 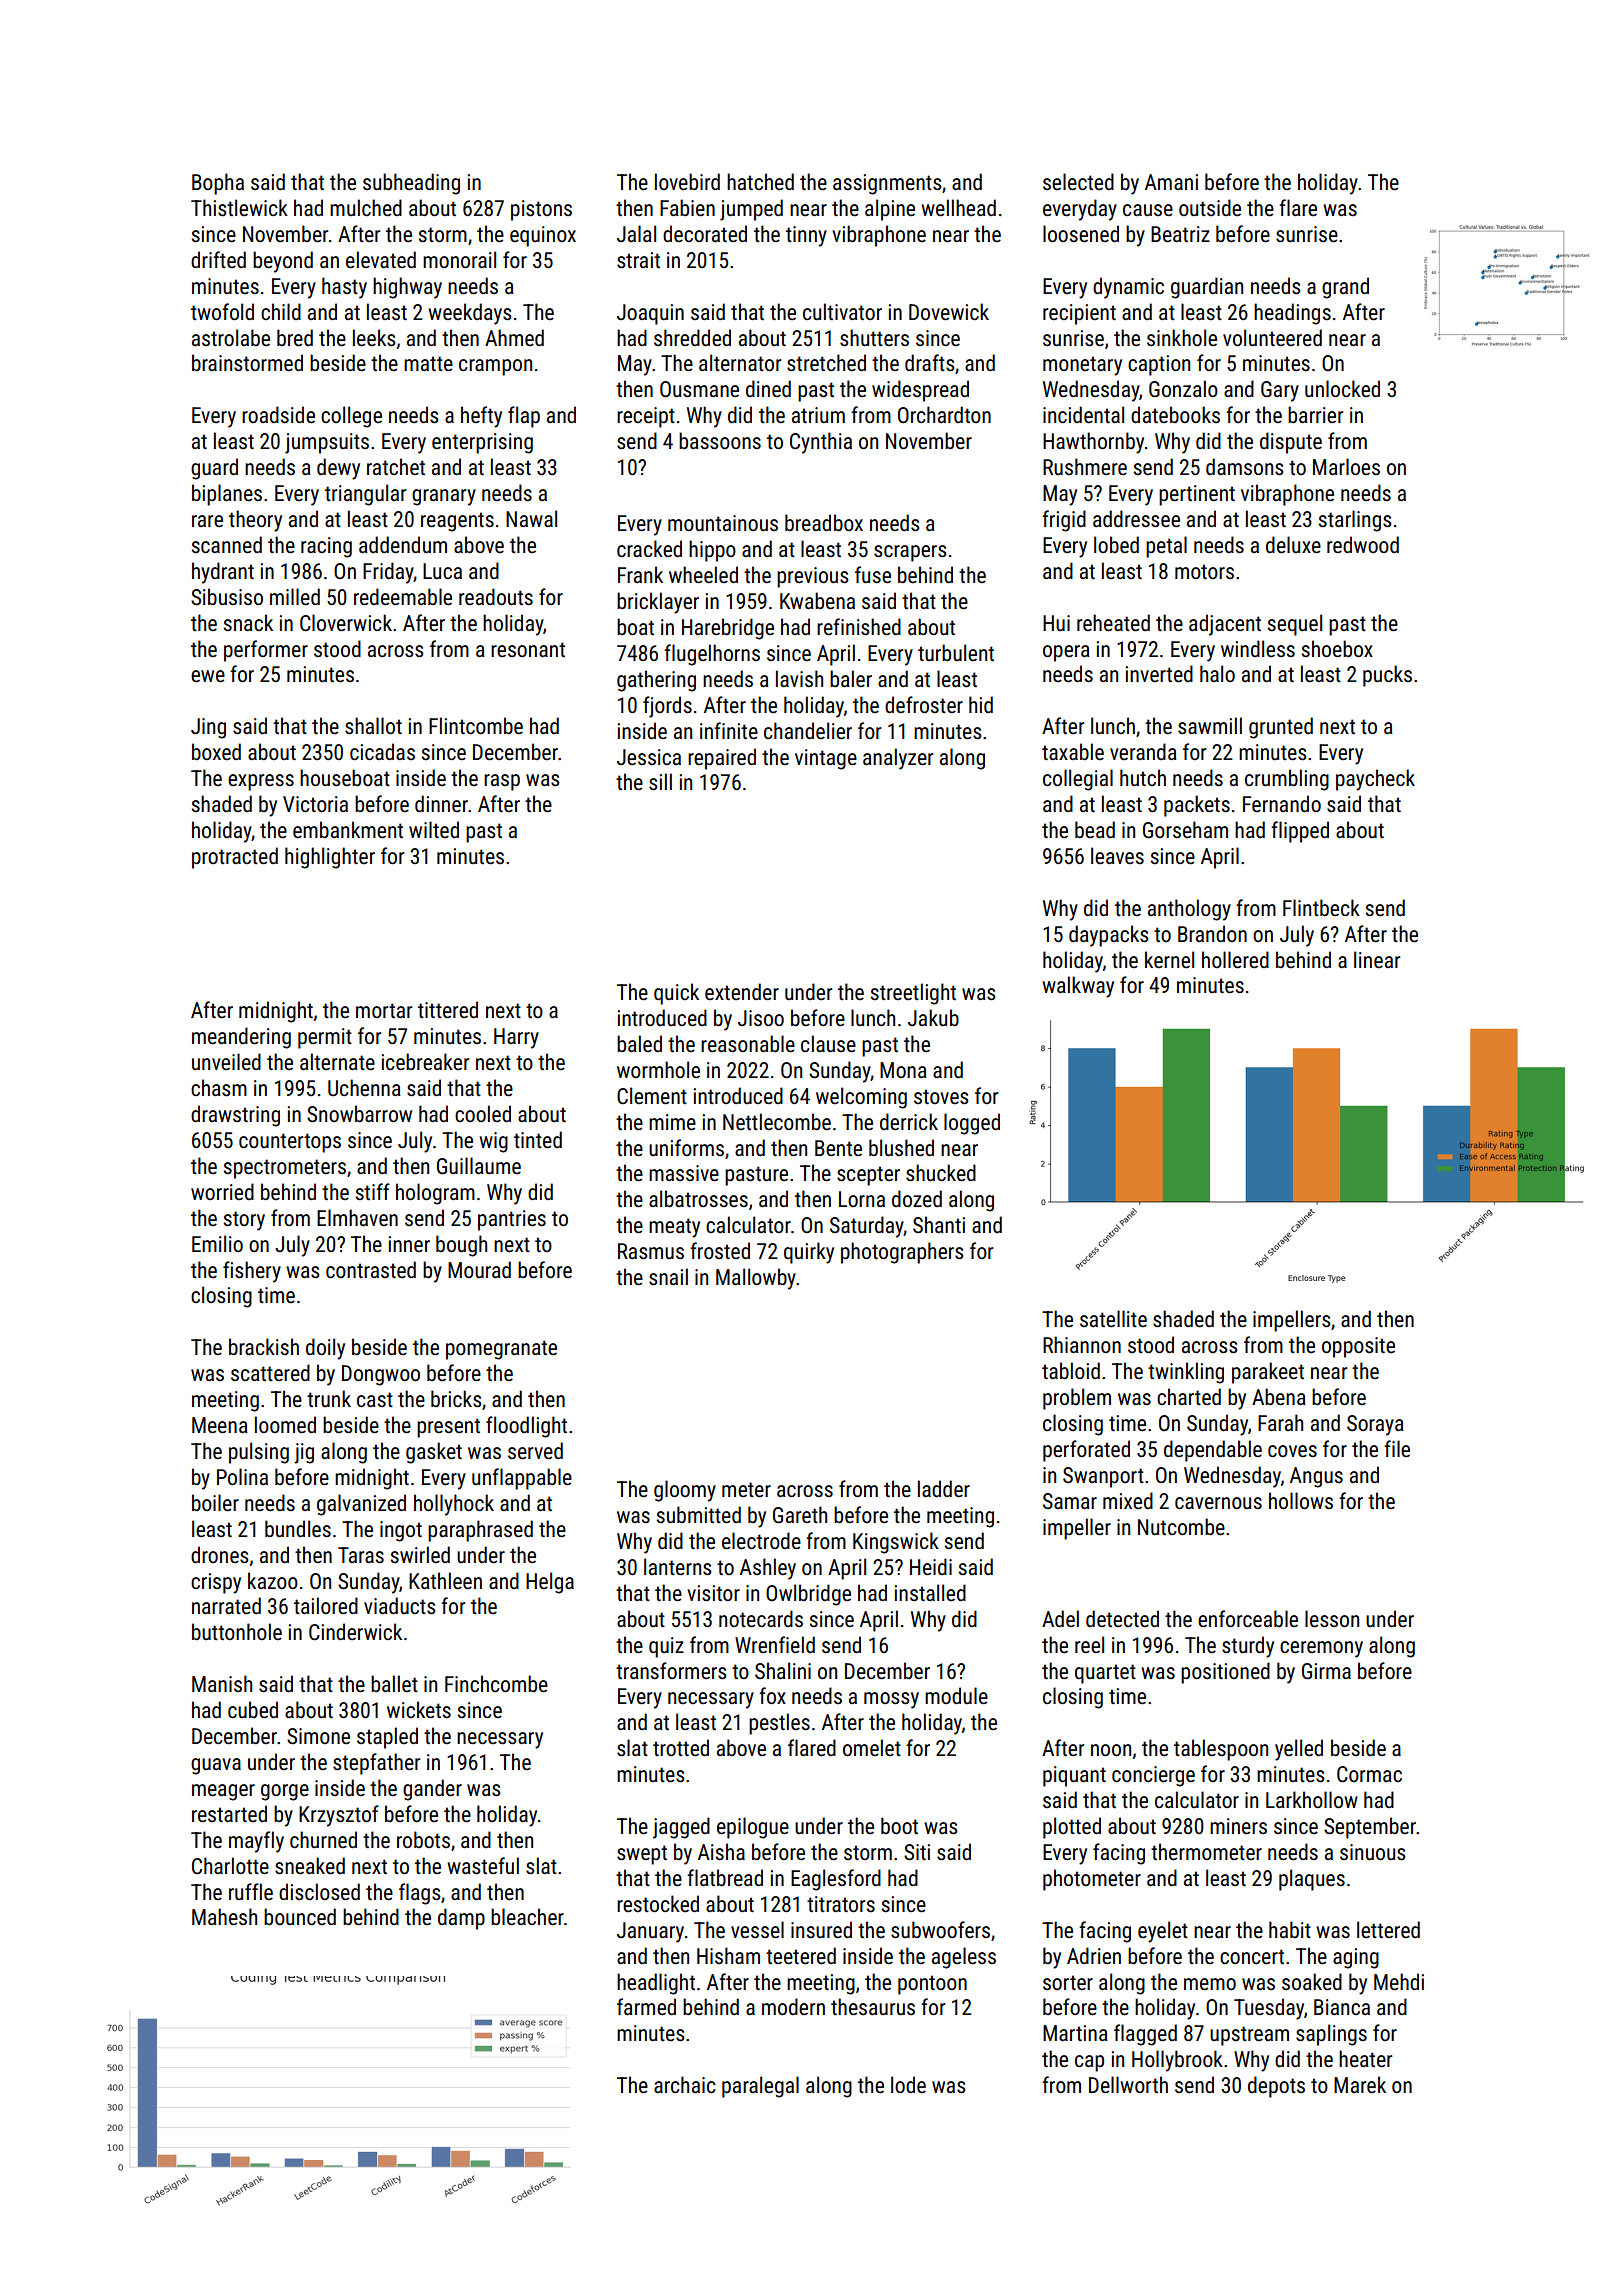 What do you see at coordinates (652, 1096) in the image?
I see `Clement` at bounding box center [652, 1096].
